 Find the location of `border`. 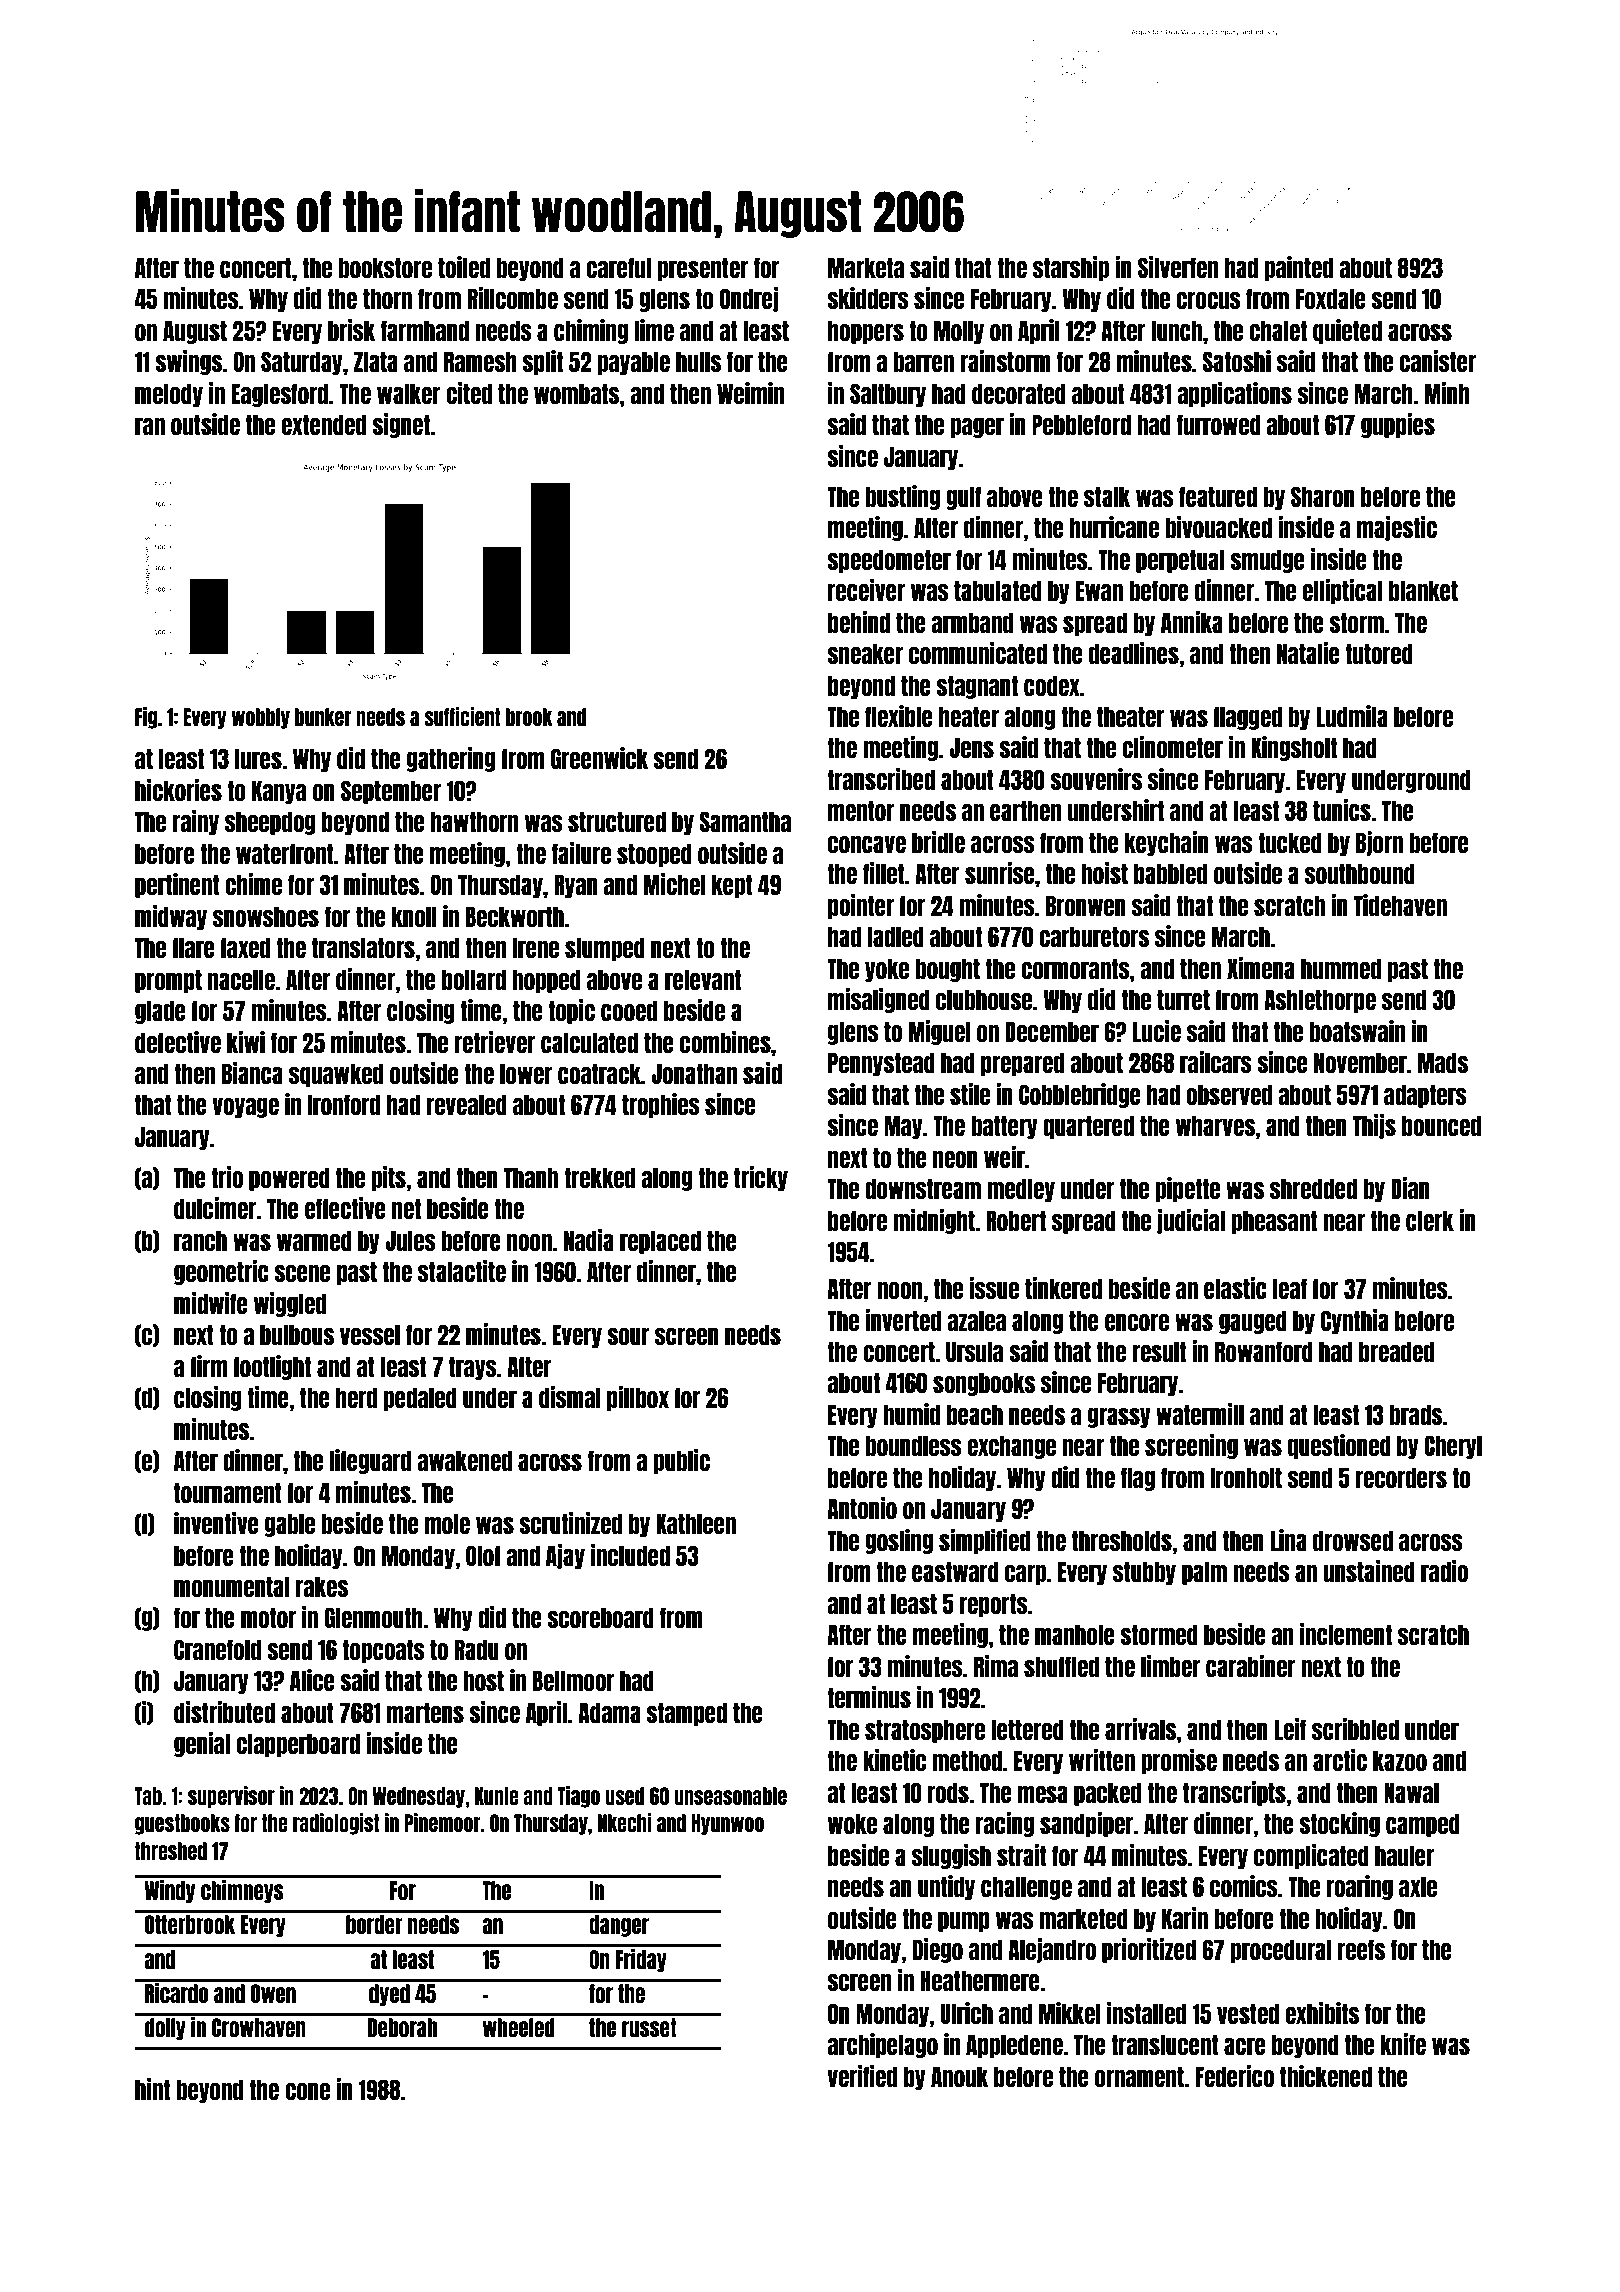

border is located at coordinates (374, 1924).
